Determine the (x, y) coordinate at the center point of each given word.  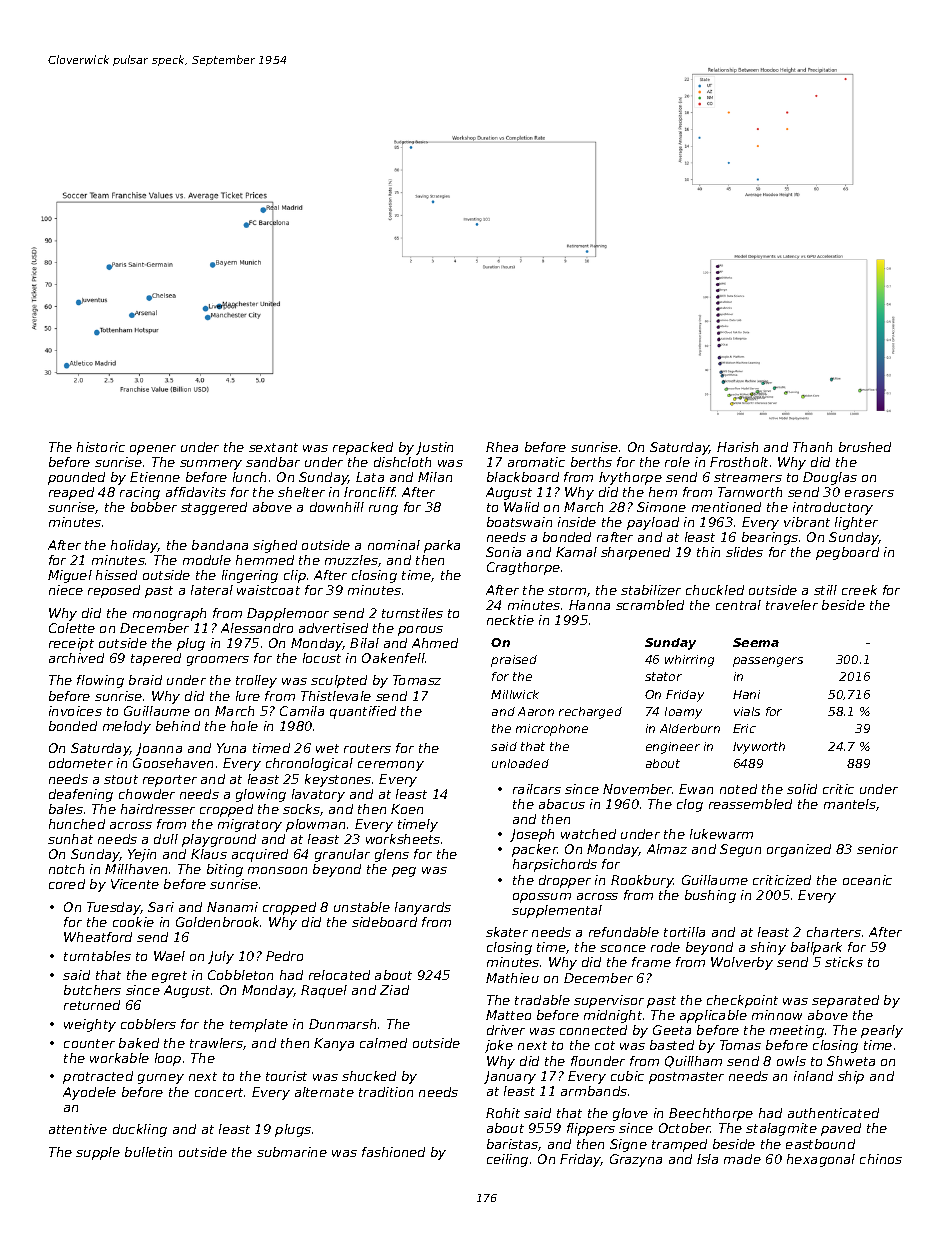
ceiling (507, 1160)
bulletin (148, 1152)
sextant (273, 447)
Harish (737, 447)
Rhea (502, 447)
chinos (881, 1159)
